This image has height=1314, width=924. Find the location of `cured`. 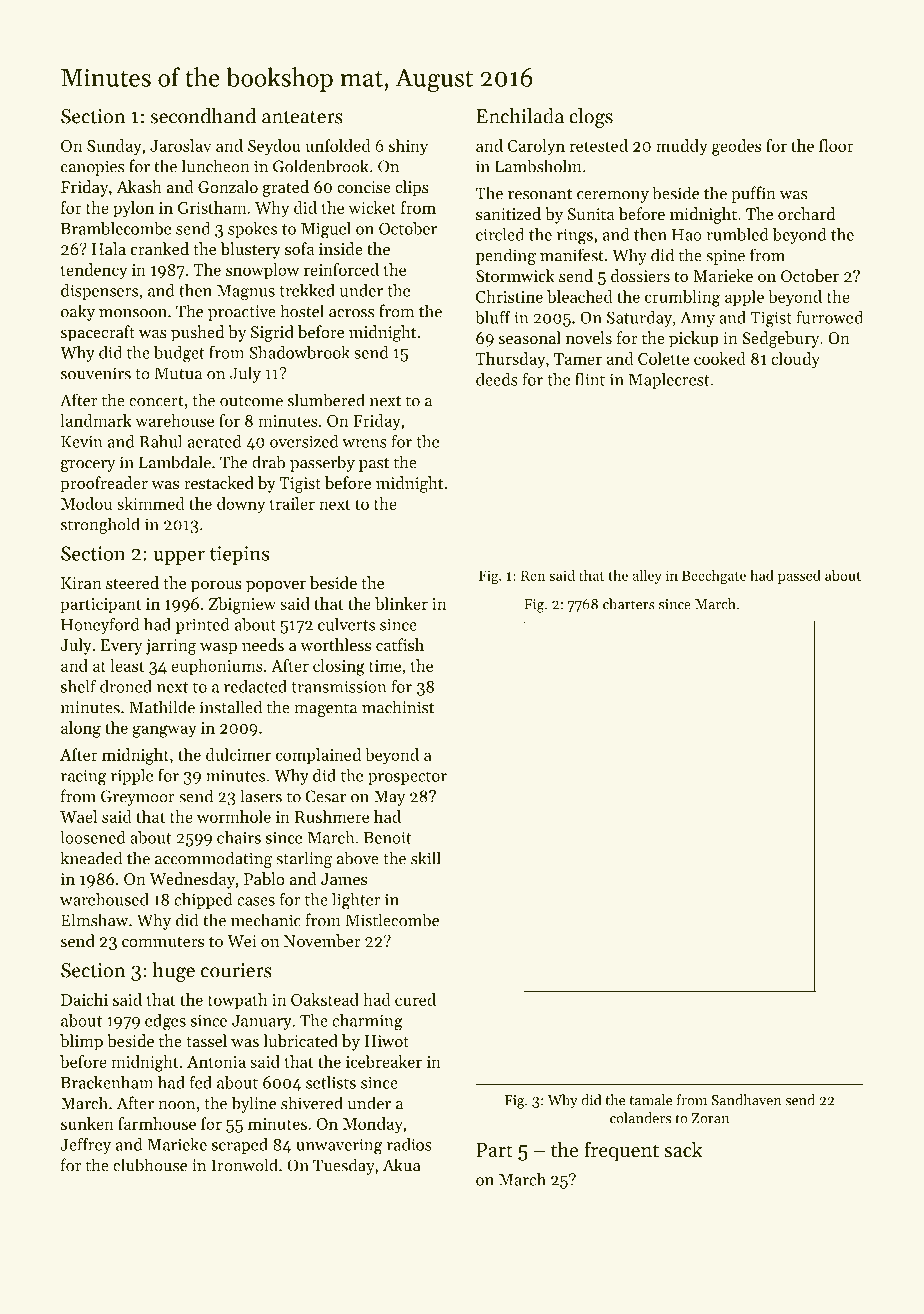

cured is located at coordinates (415, 999).
